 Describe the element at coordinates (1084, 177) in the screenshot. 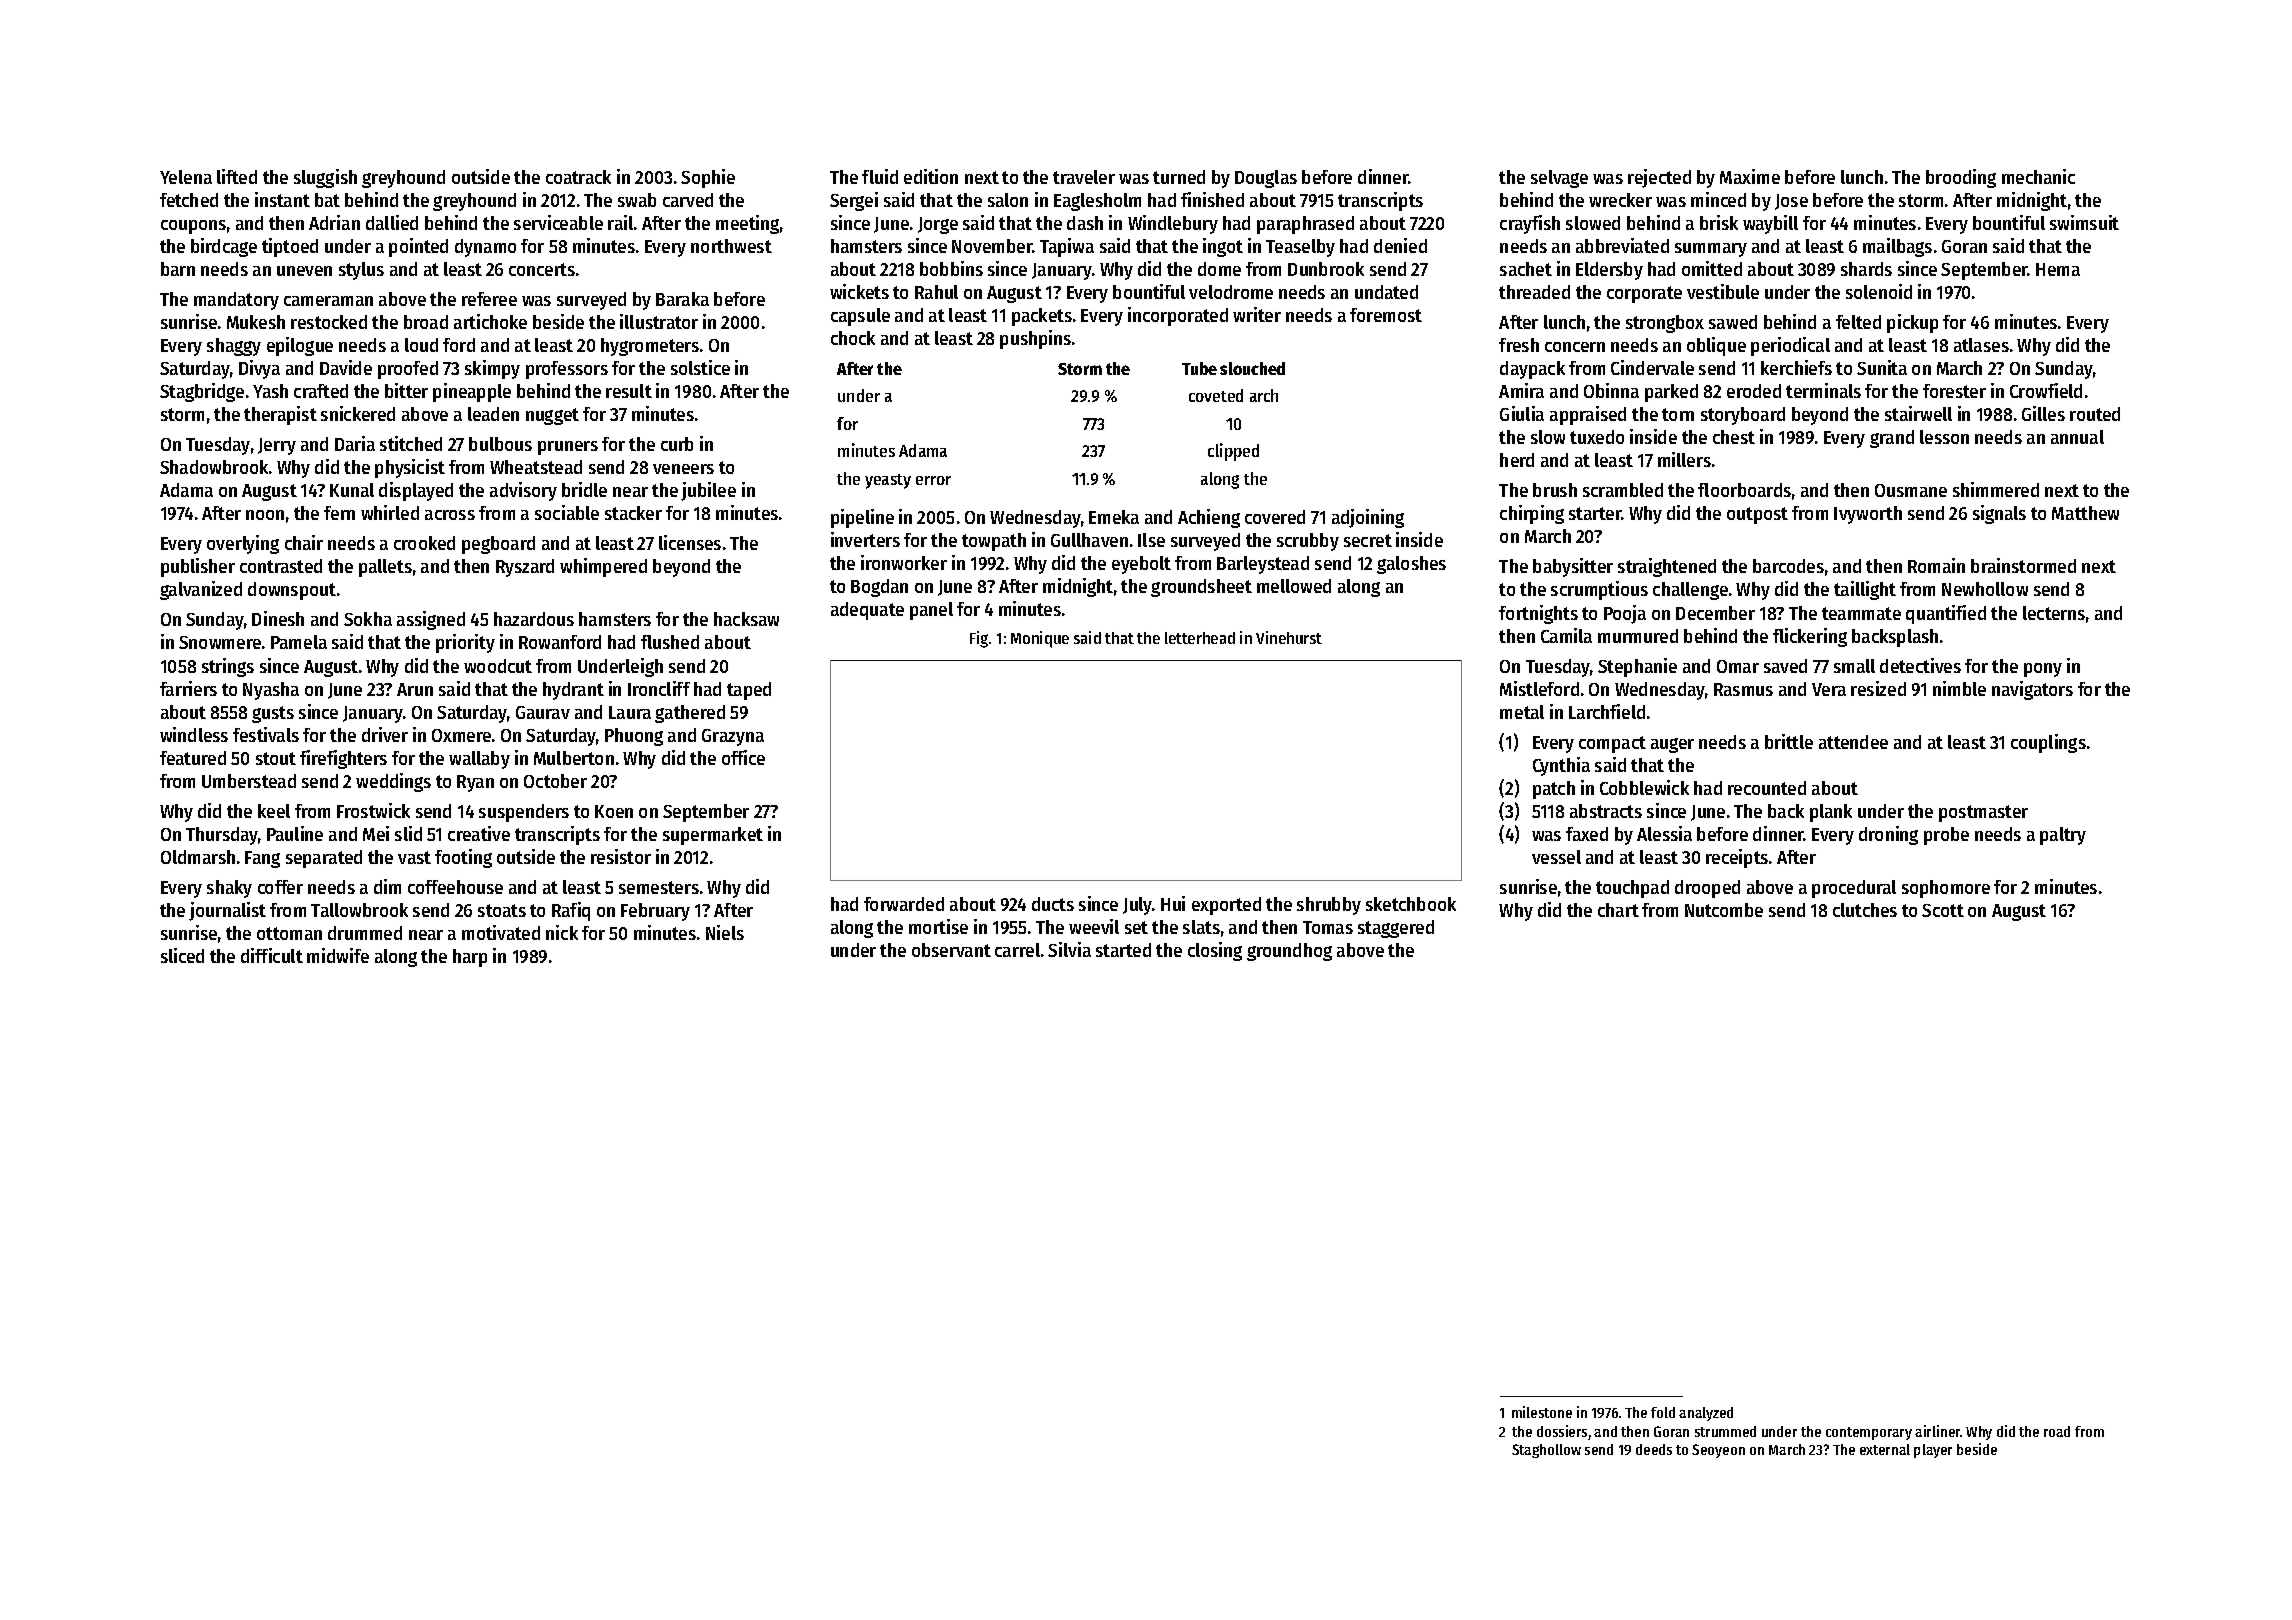

I see `traveler` at that location.
